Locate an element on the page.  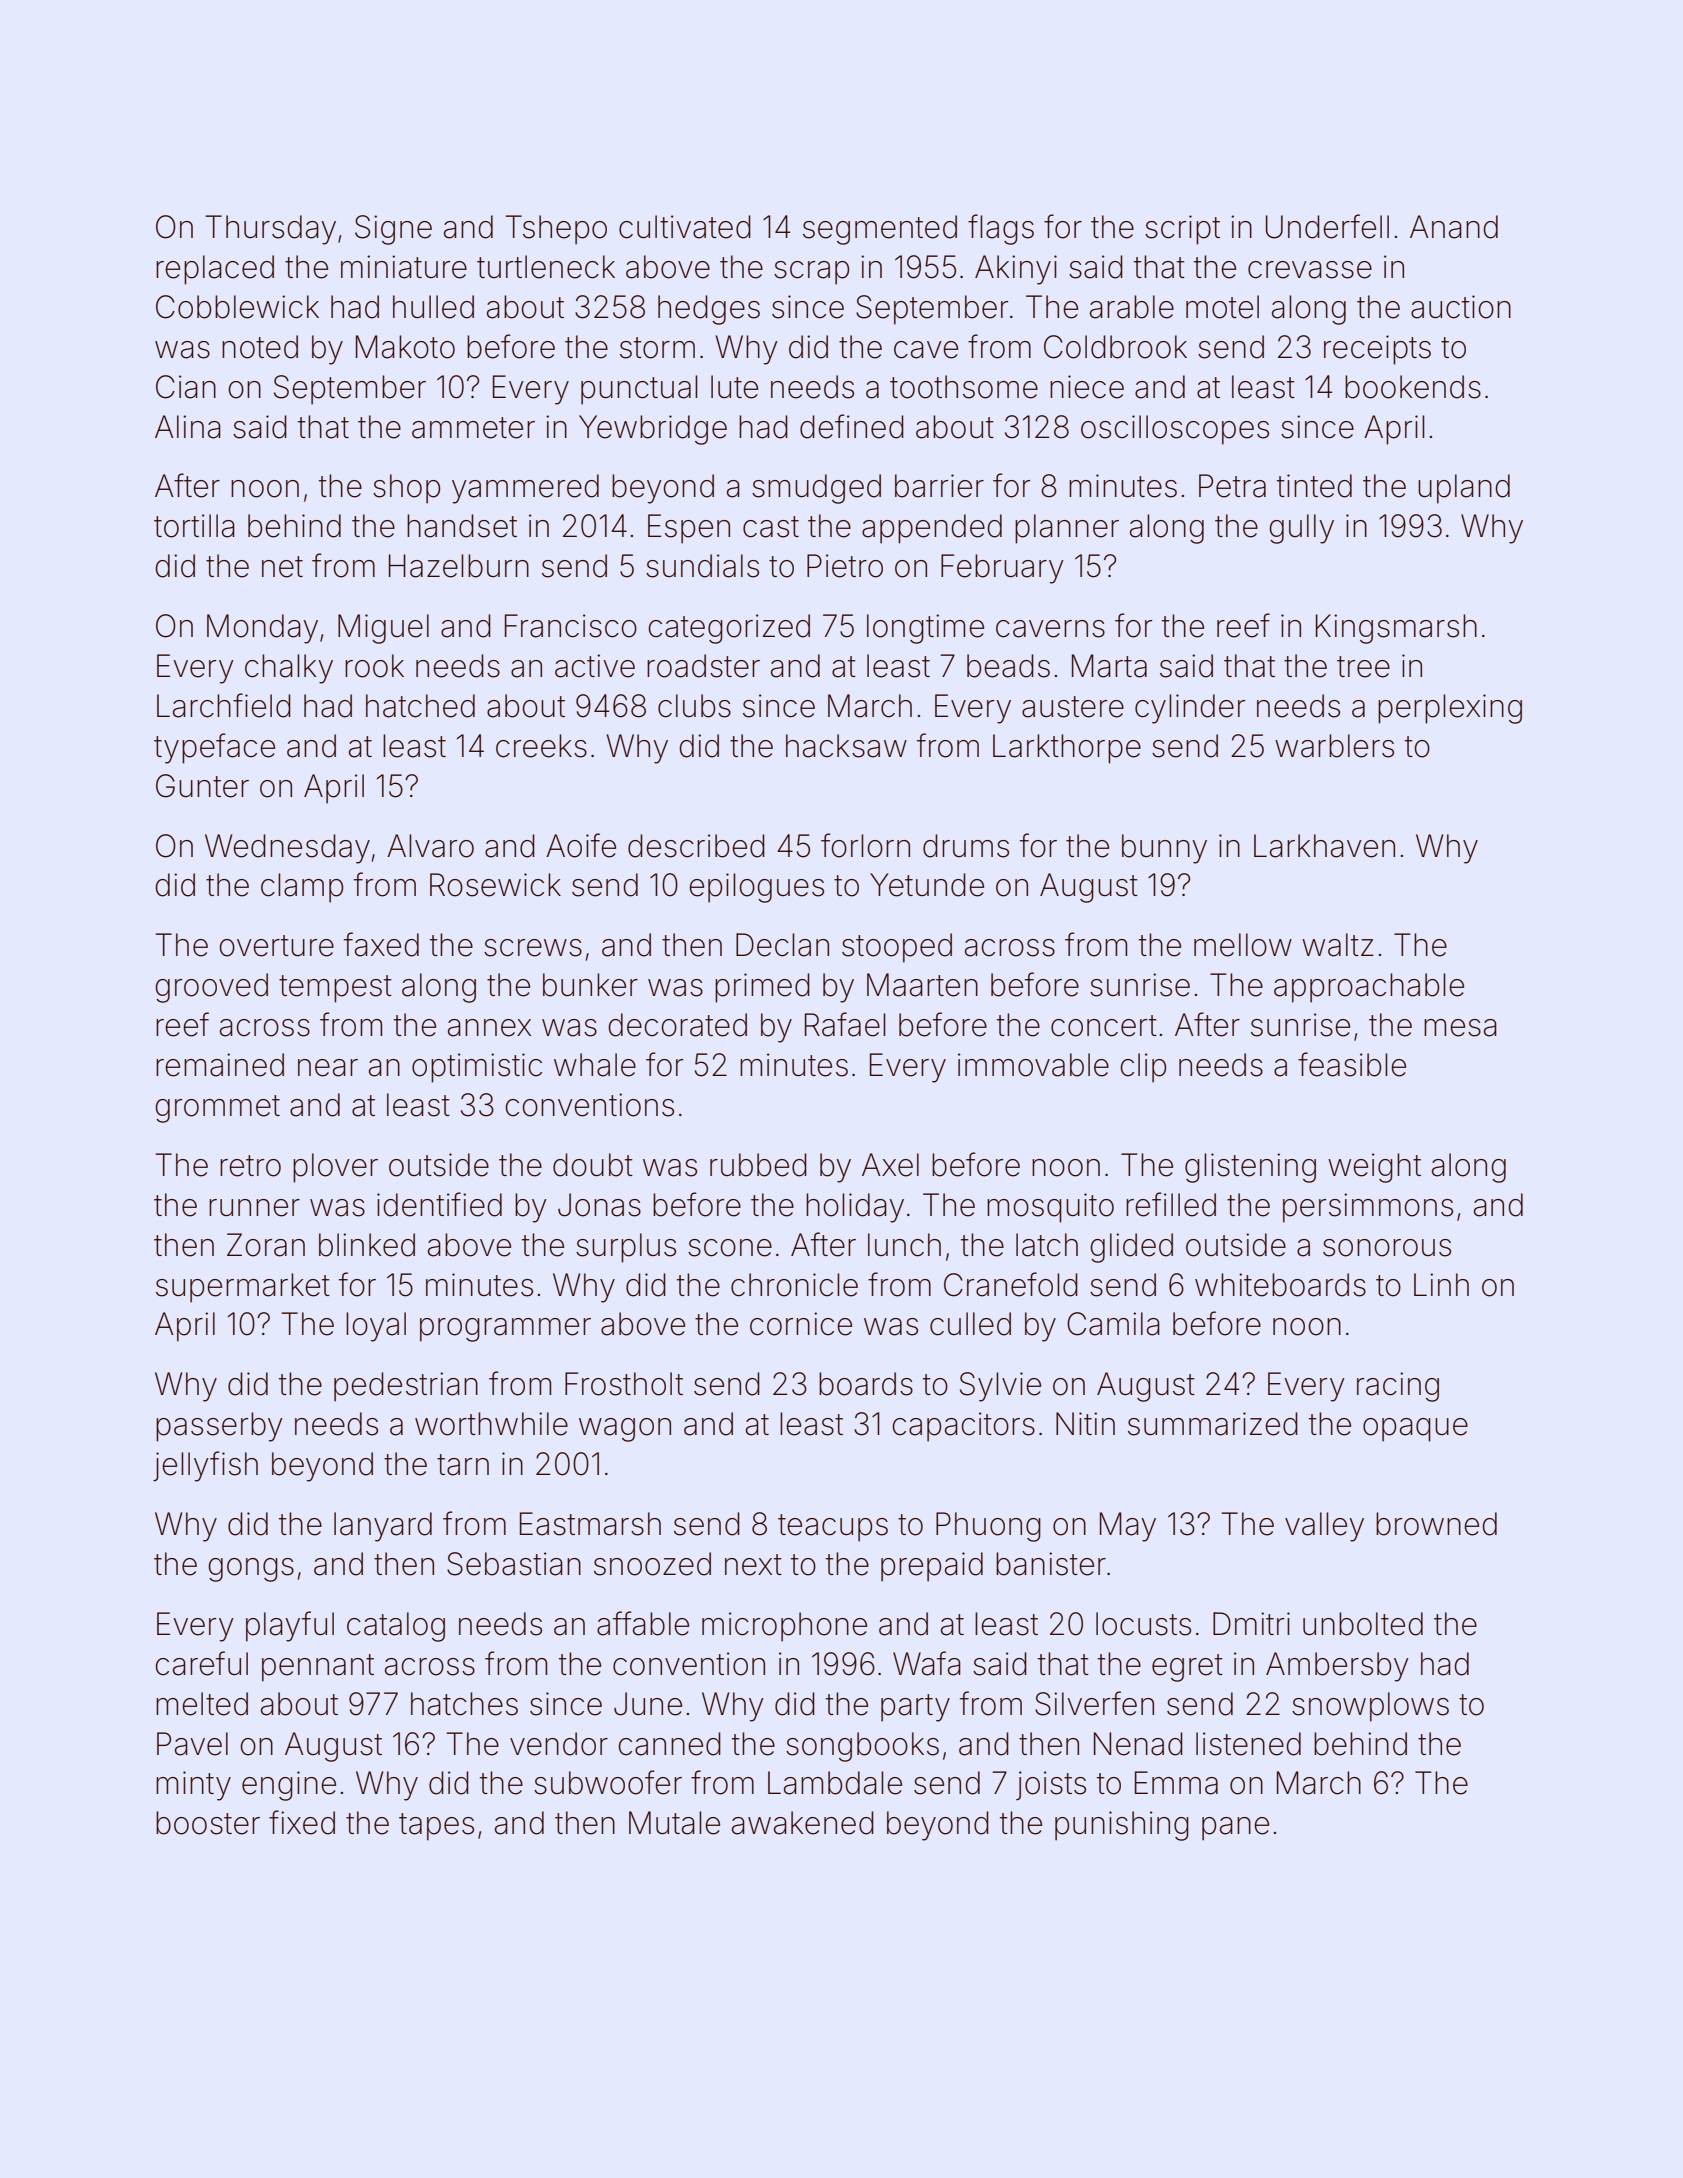
gully is located at coordinates (1301, 529).
